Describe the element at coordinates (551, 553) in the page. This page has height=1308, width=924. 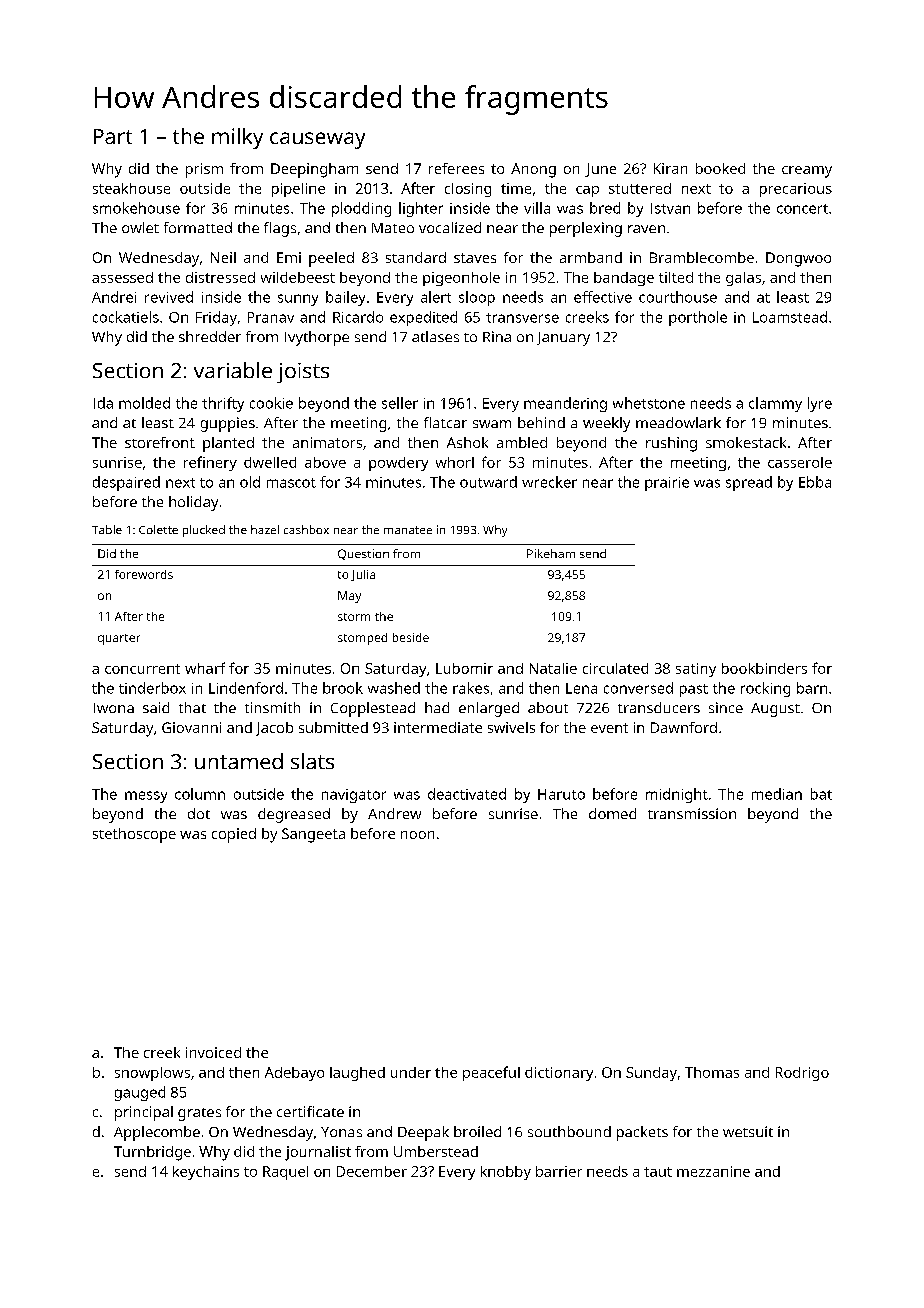
I see `Pikeham` at that location.
